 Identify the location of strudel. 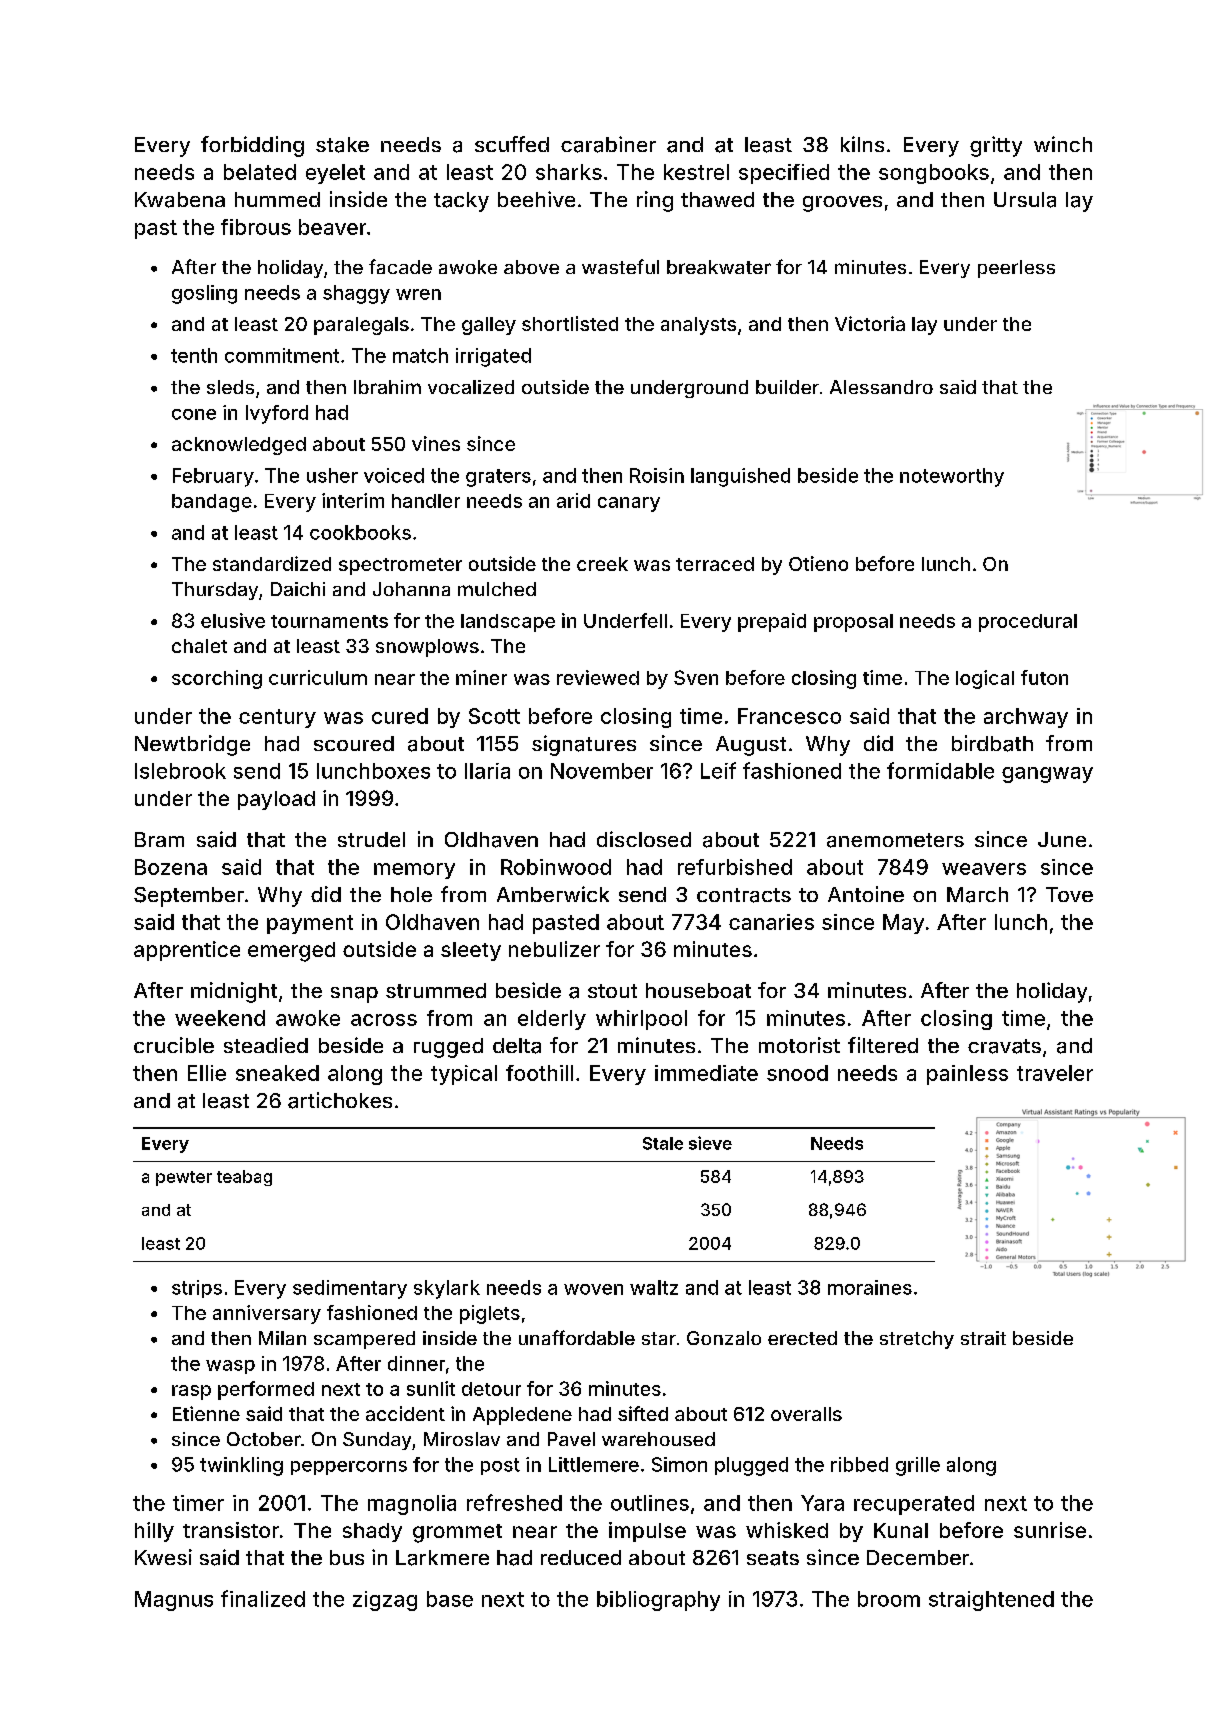
(371, 839).
